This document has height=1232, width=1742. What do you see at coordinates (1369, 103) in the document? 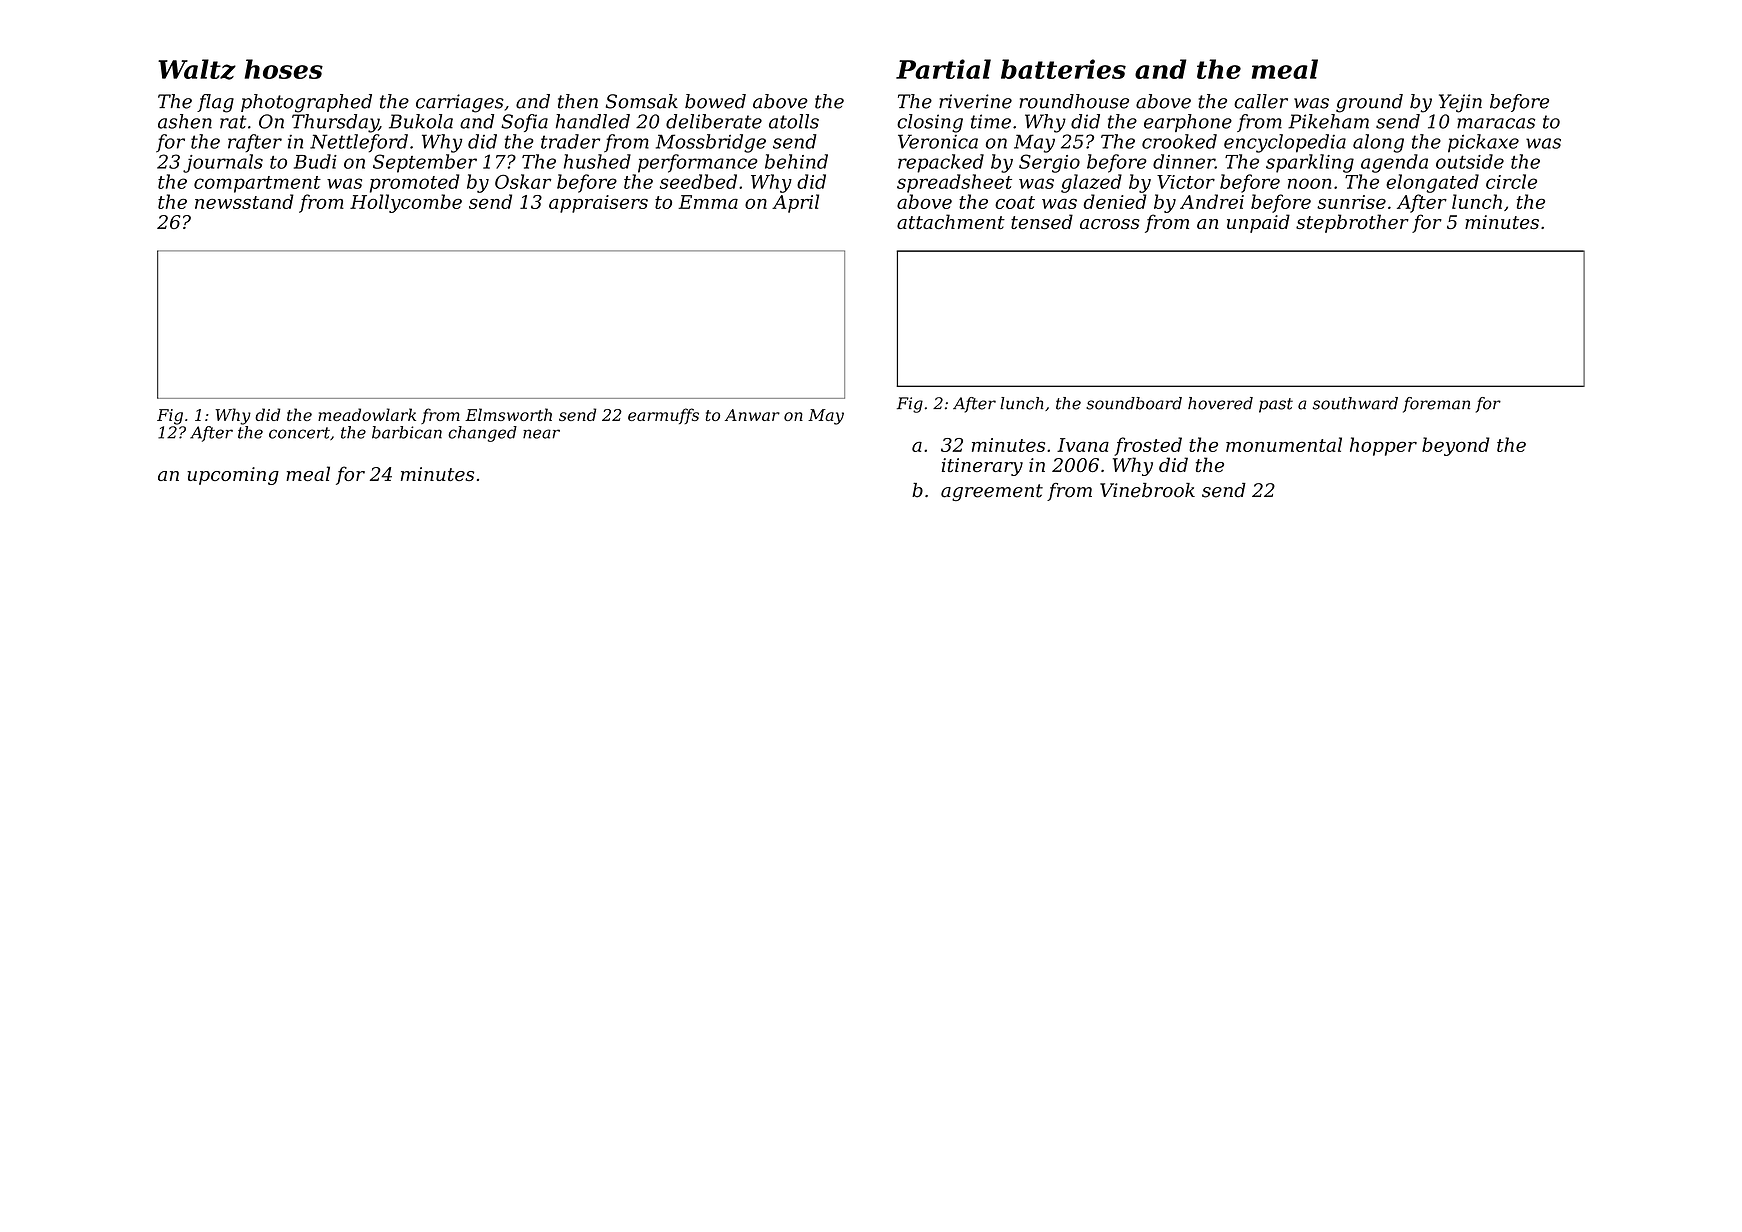
I see `ground` at bounding box center [1369, 103].
